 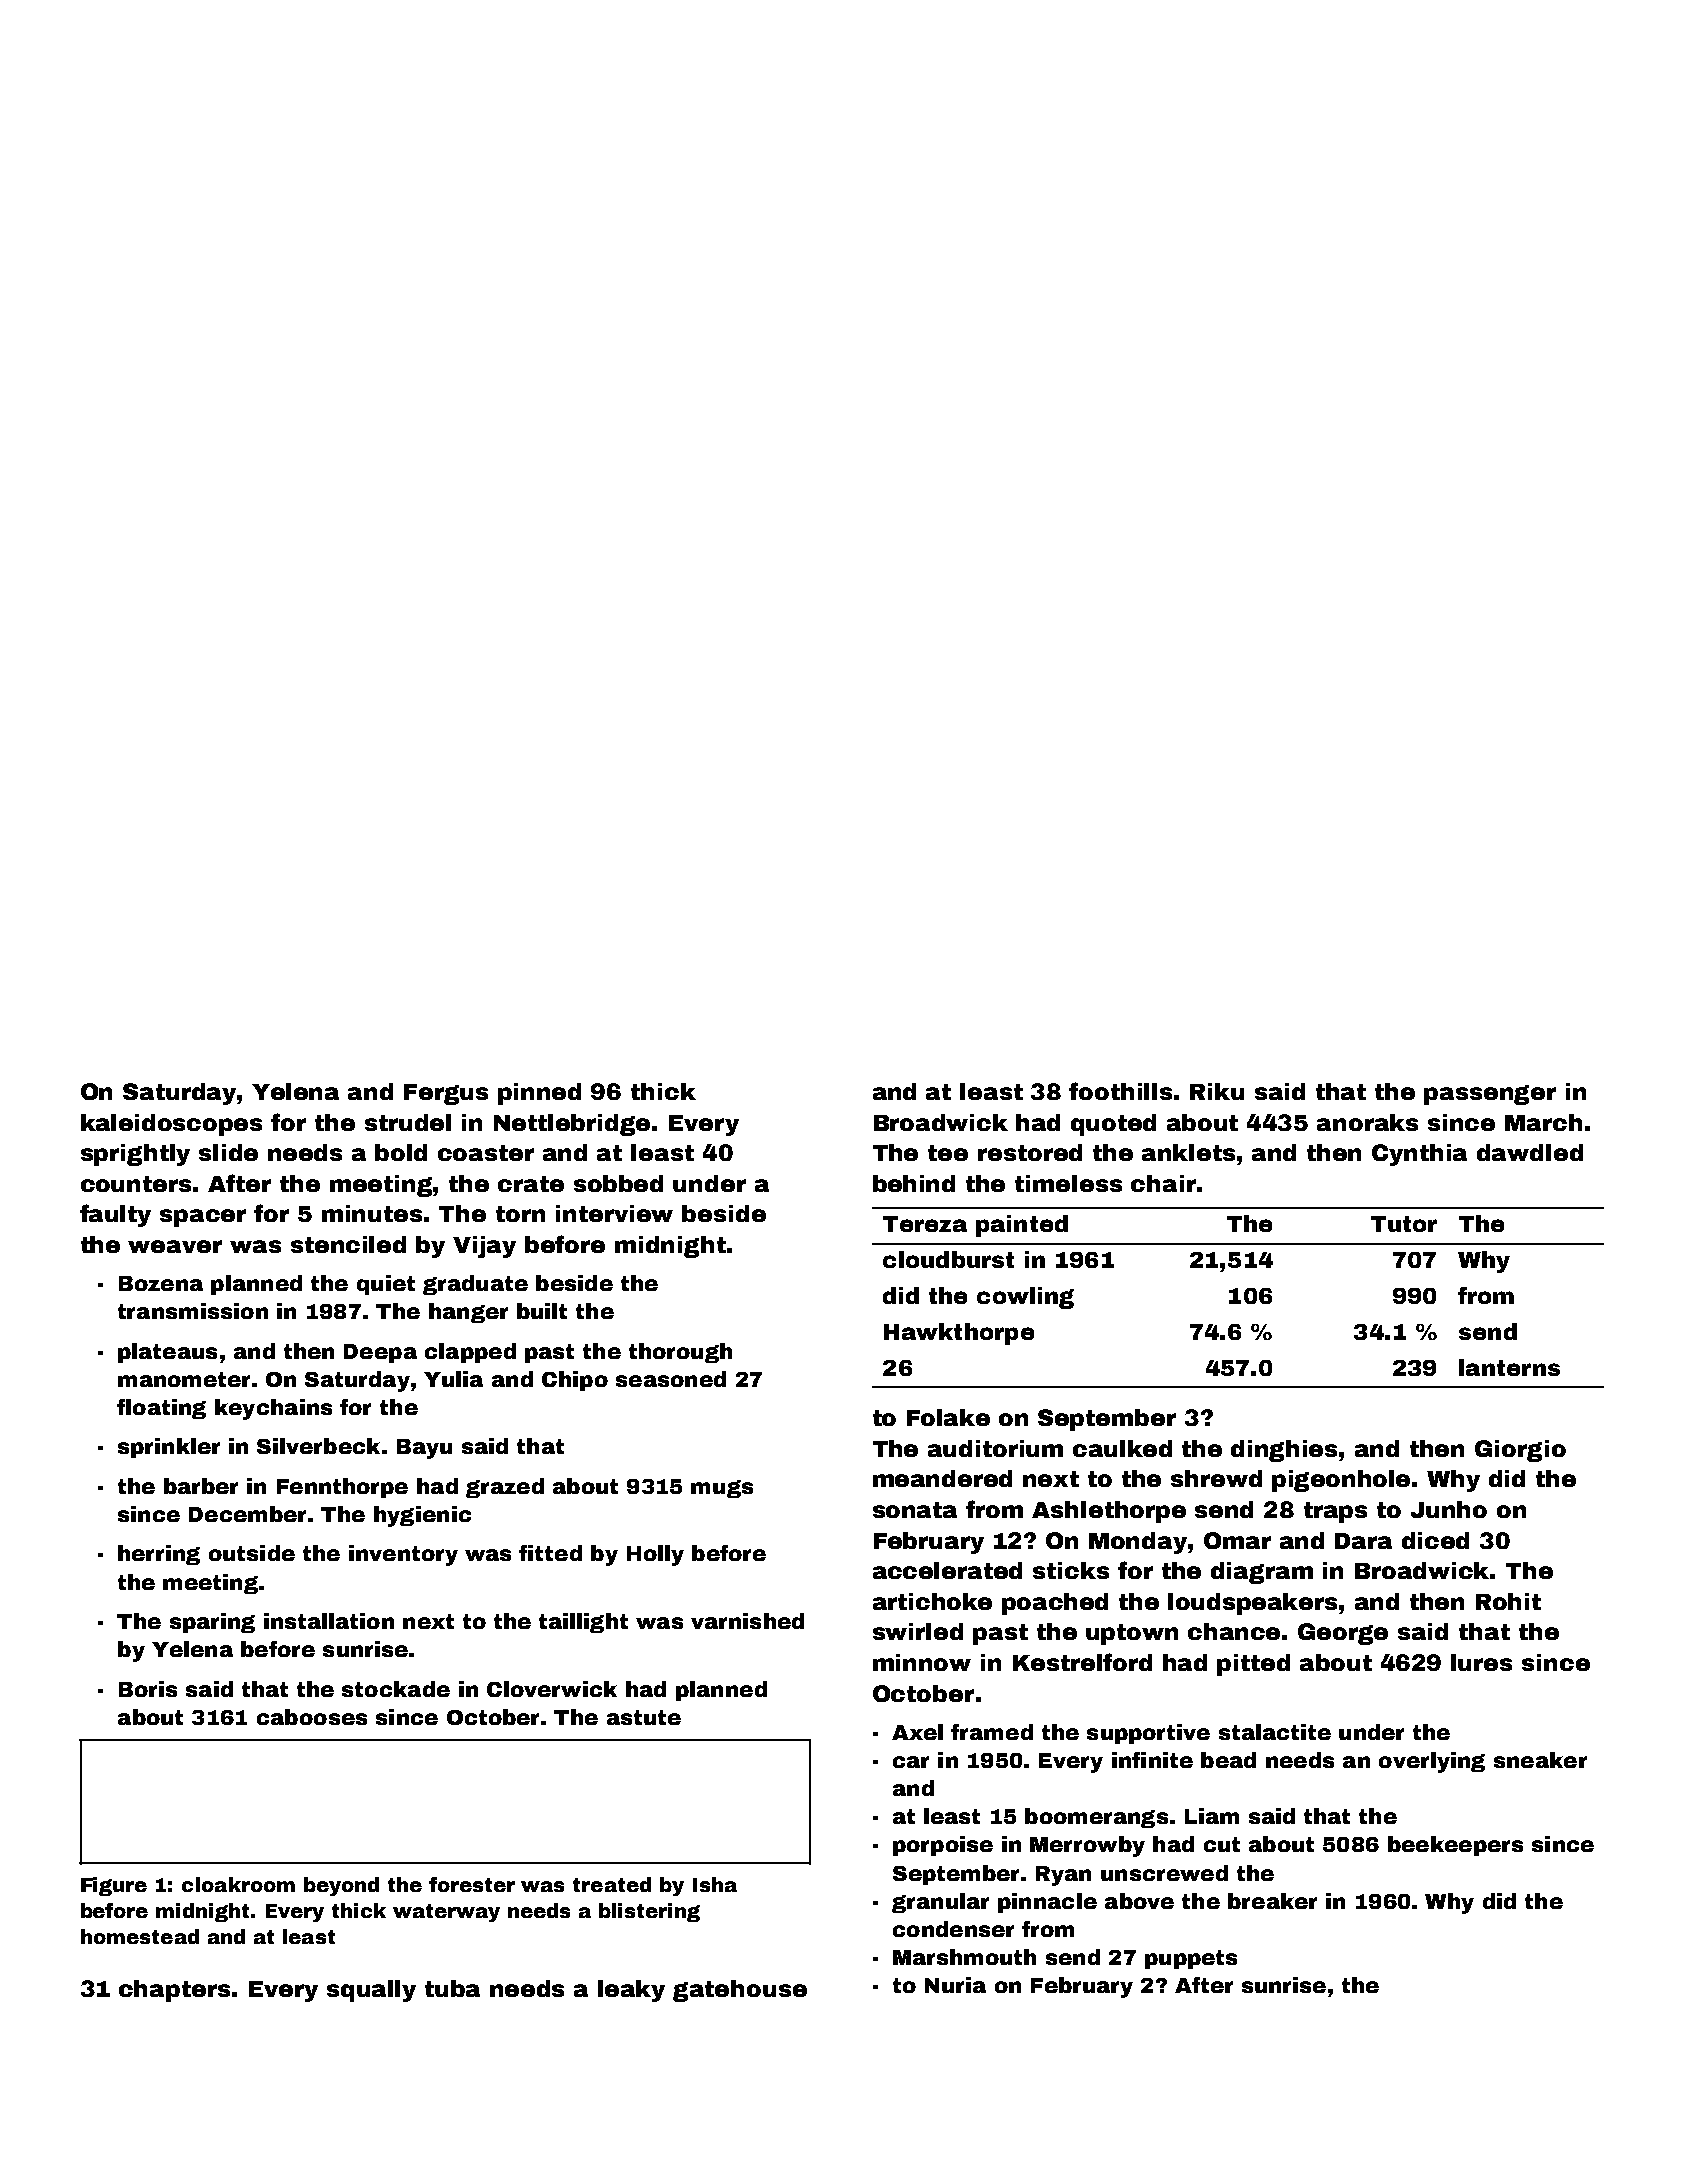 What do you see at coordinates (342, 1488) in the screenshot?
I see `Fennthorpe` at bounding box center [342, 1488].
